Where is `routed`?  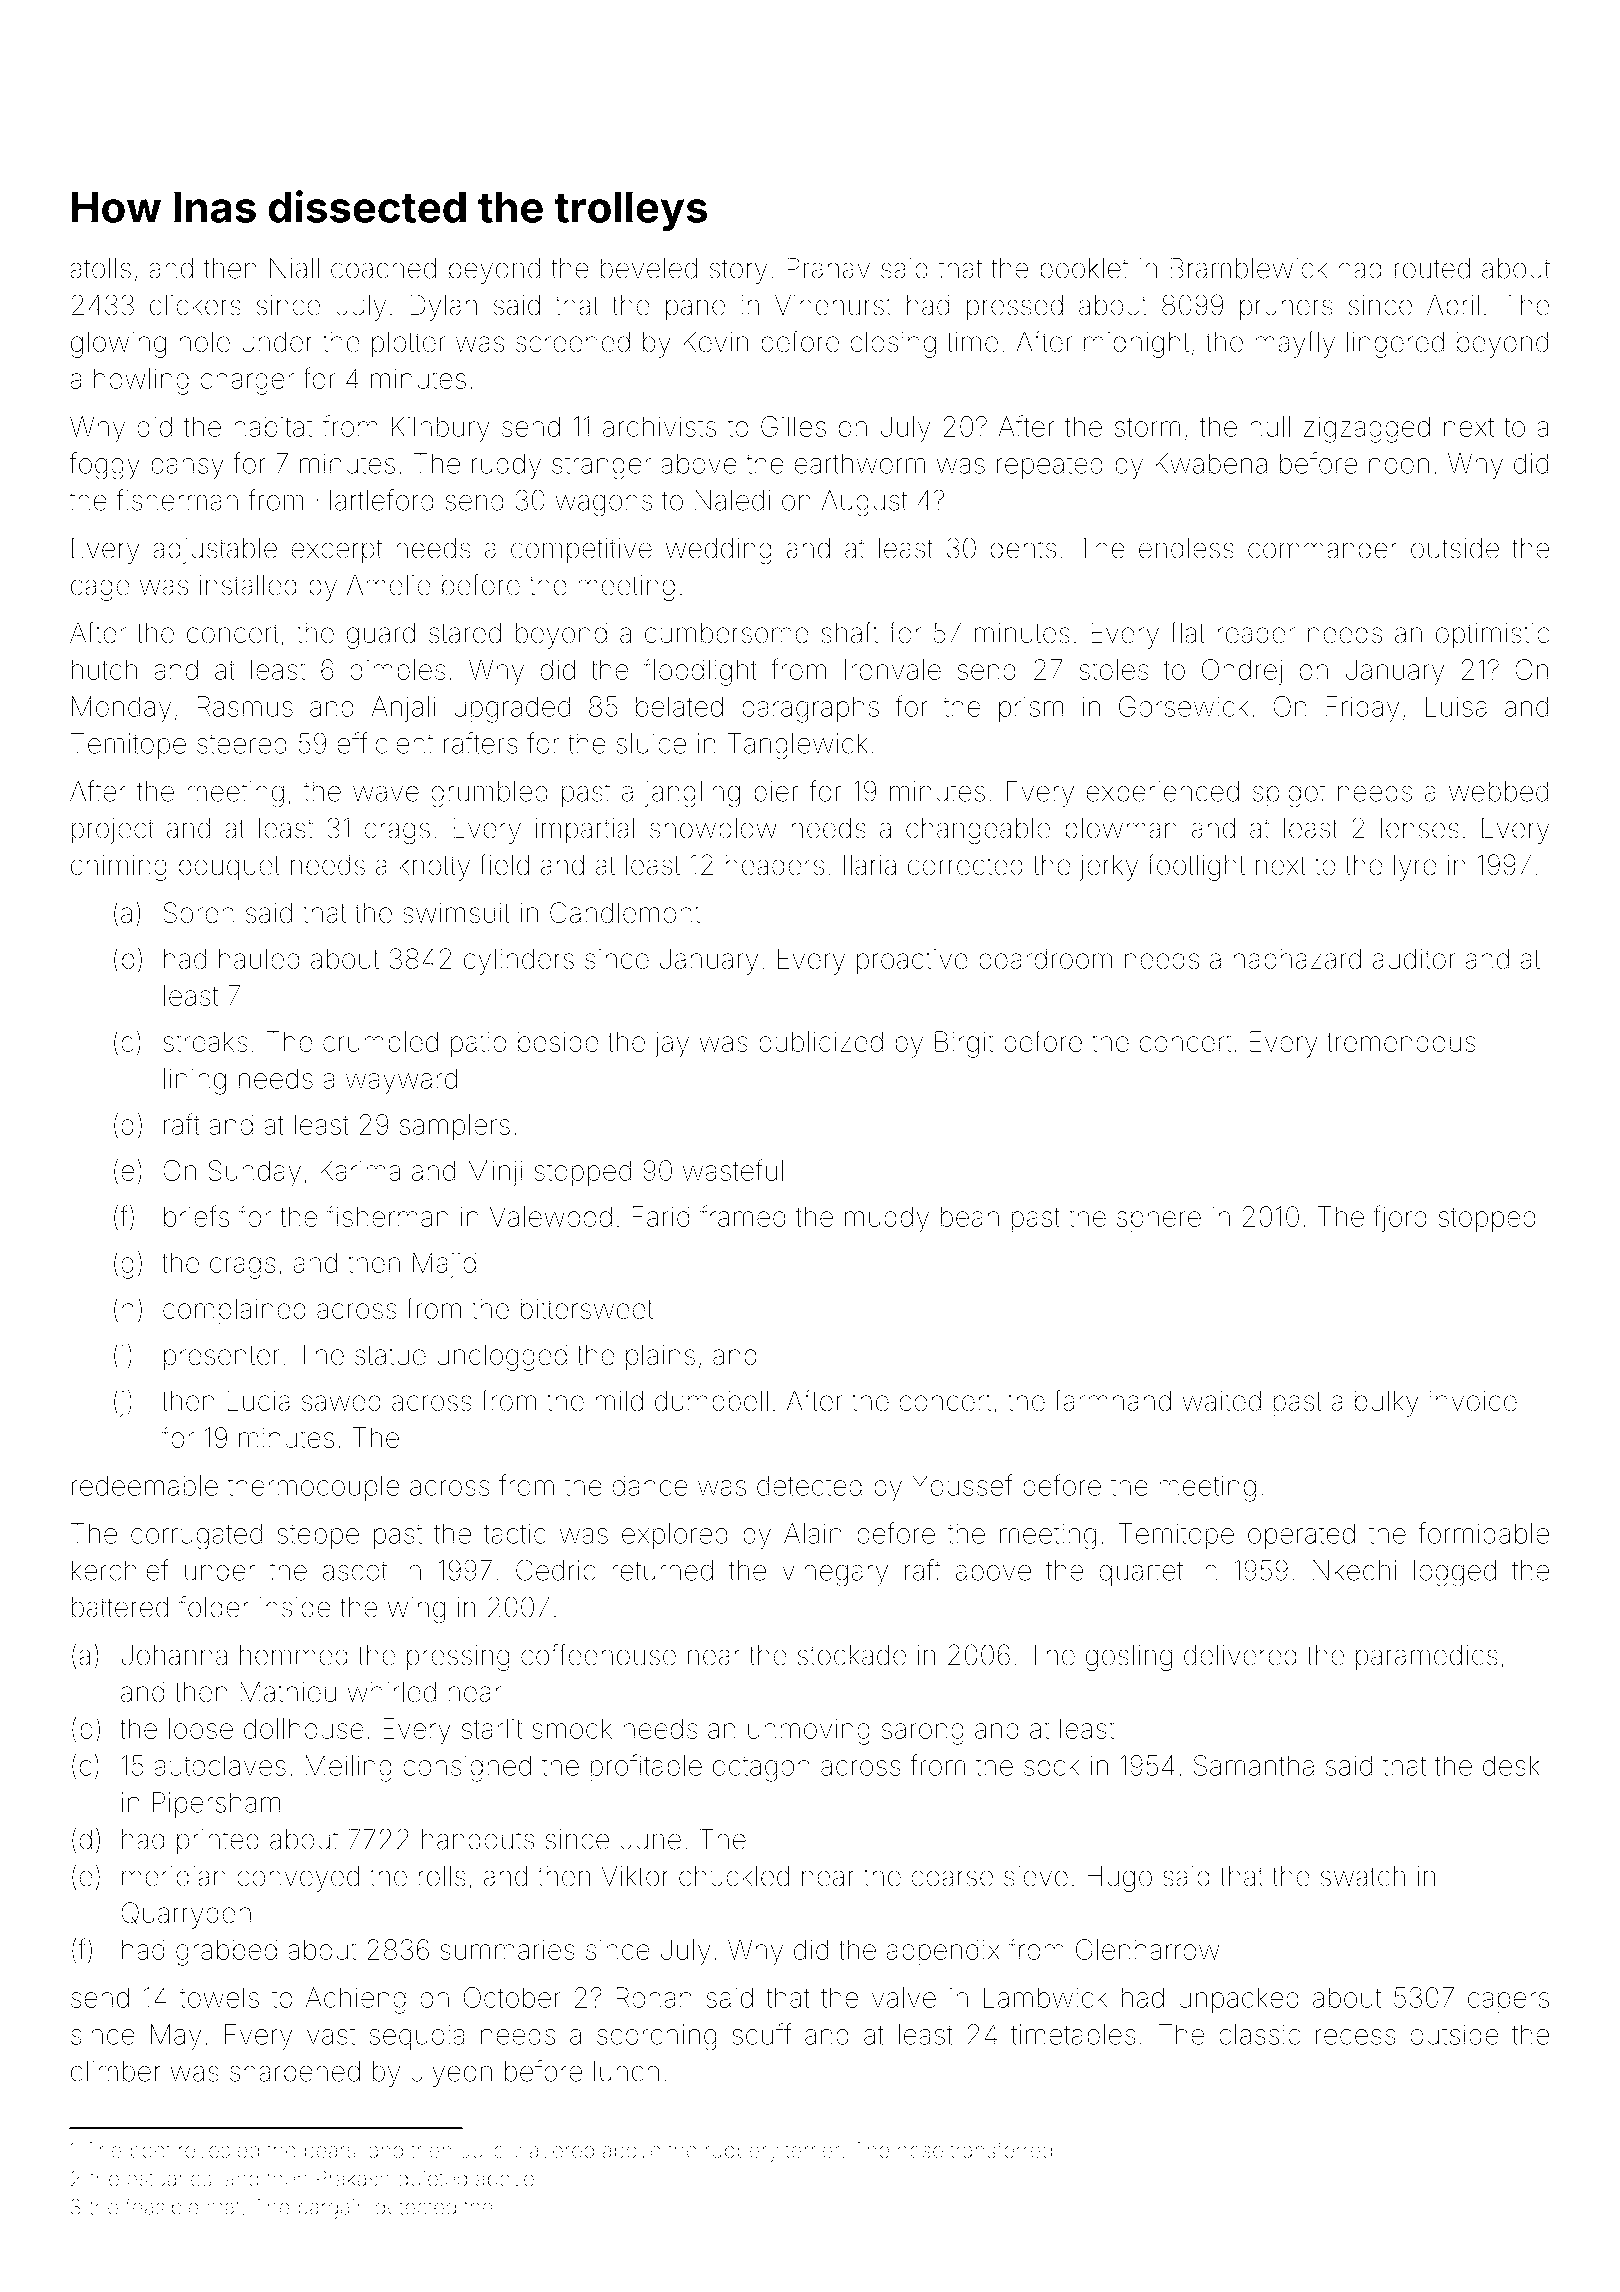
routed is located at coordinates (1432, 268).
